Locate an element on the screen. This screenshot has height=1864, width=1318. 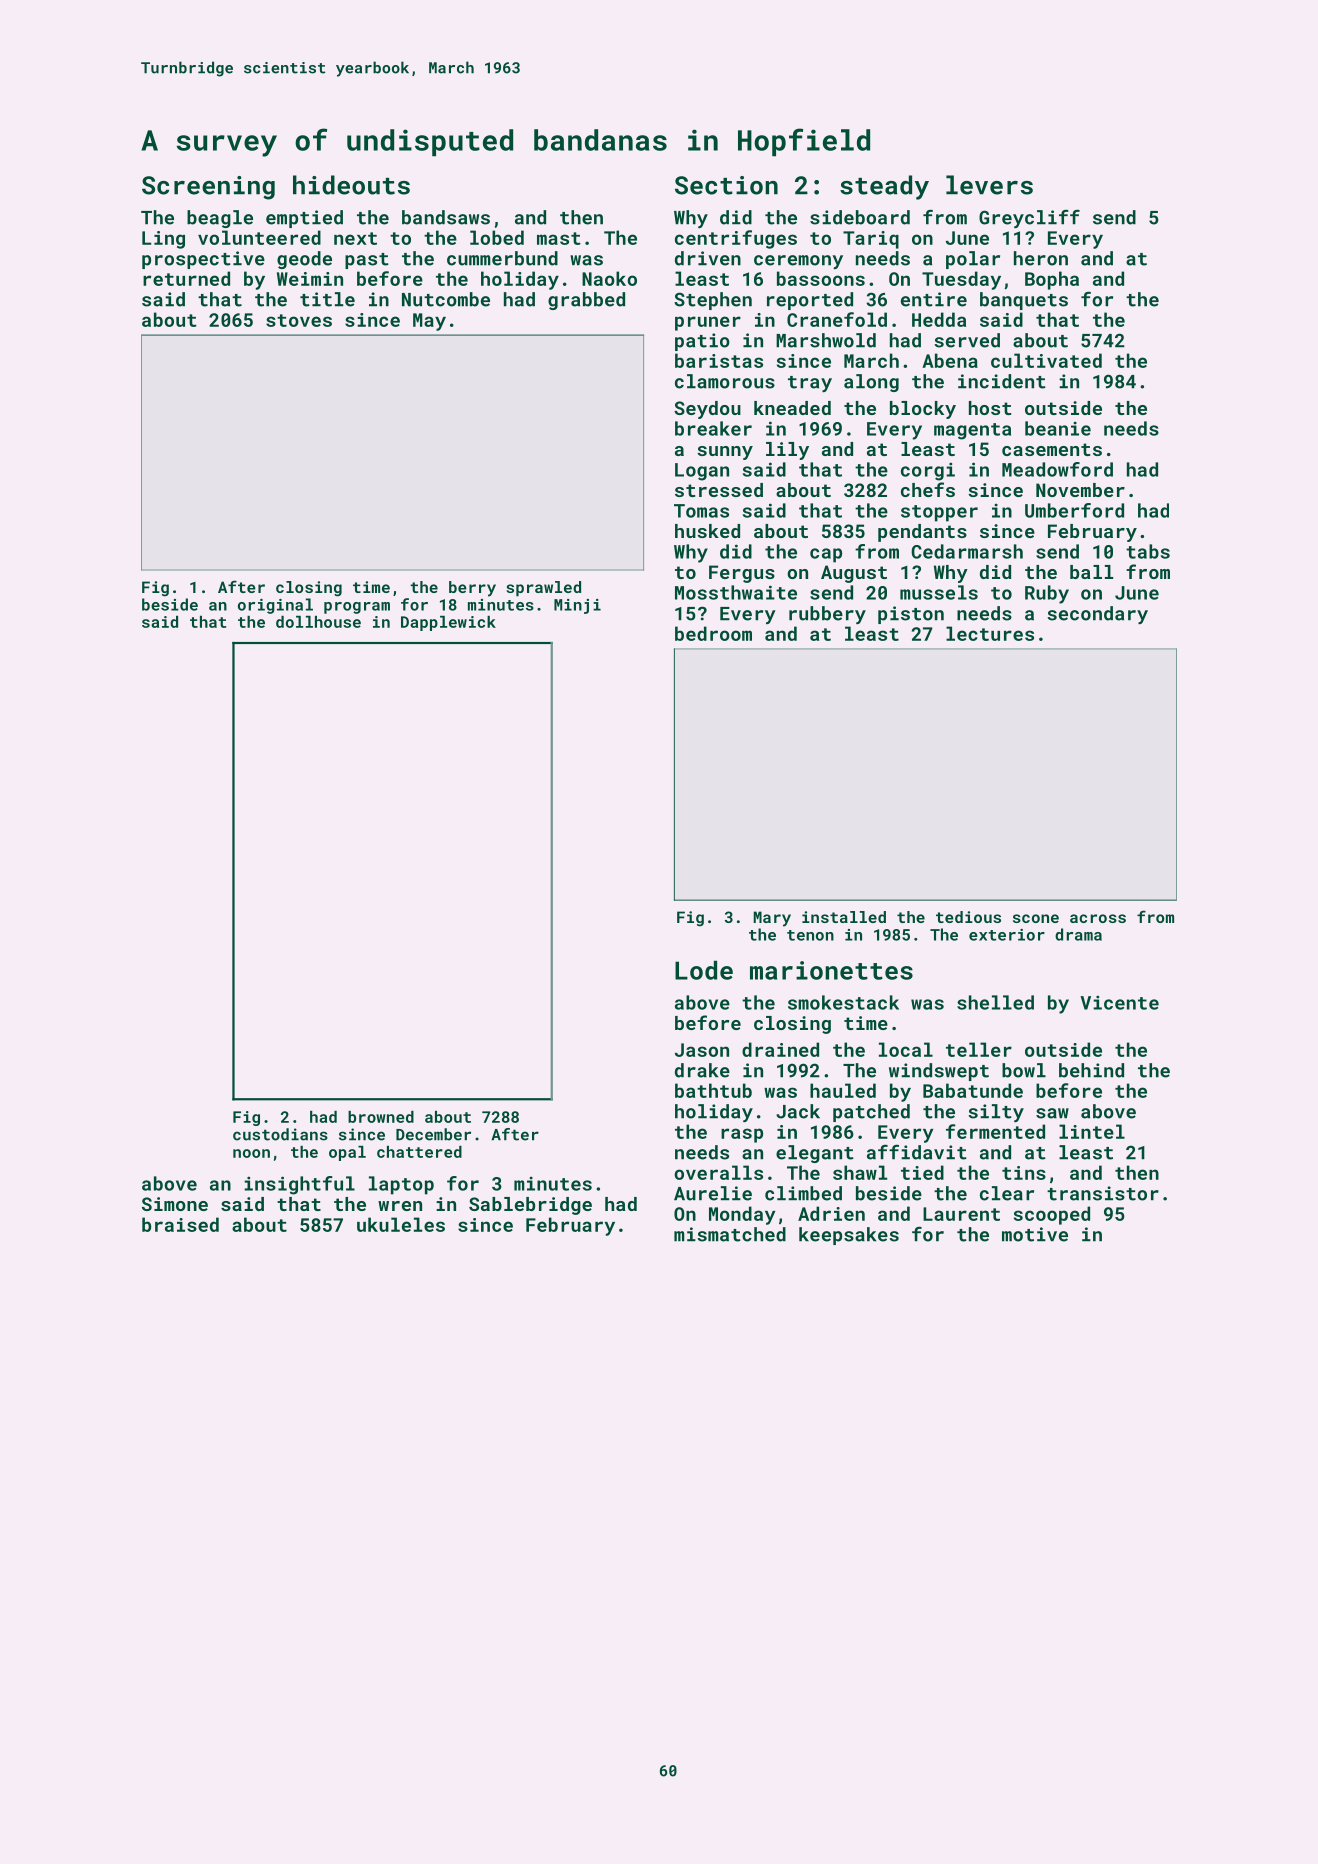
Sablebridge is located at coordinates (530, 1206).
